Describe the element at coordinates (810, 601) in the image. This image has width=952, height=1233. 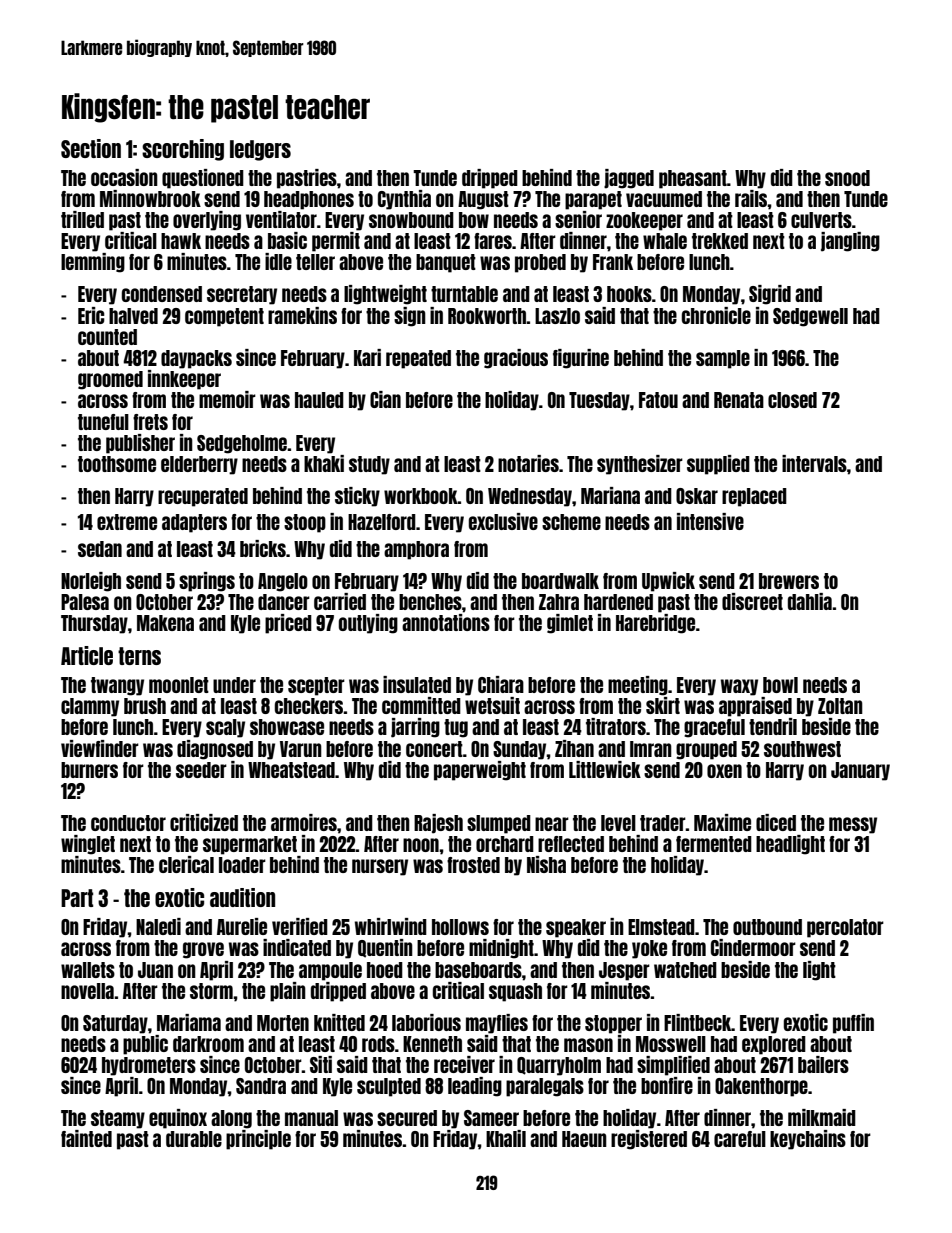
I see `dahlia` at that location.
